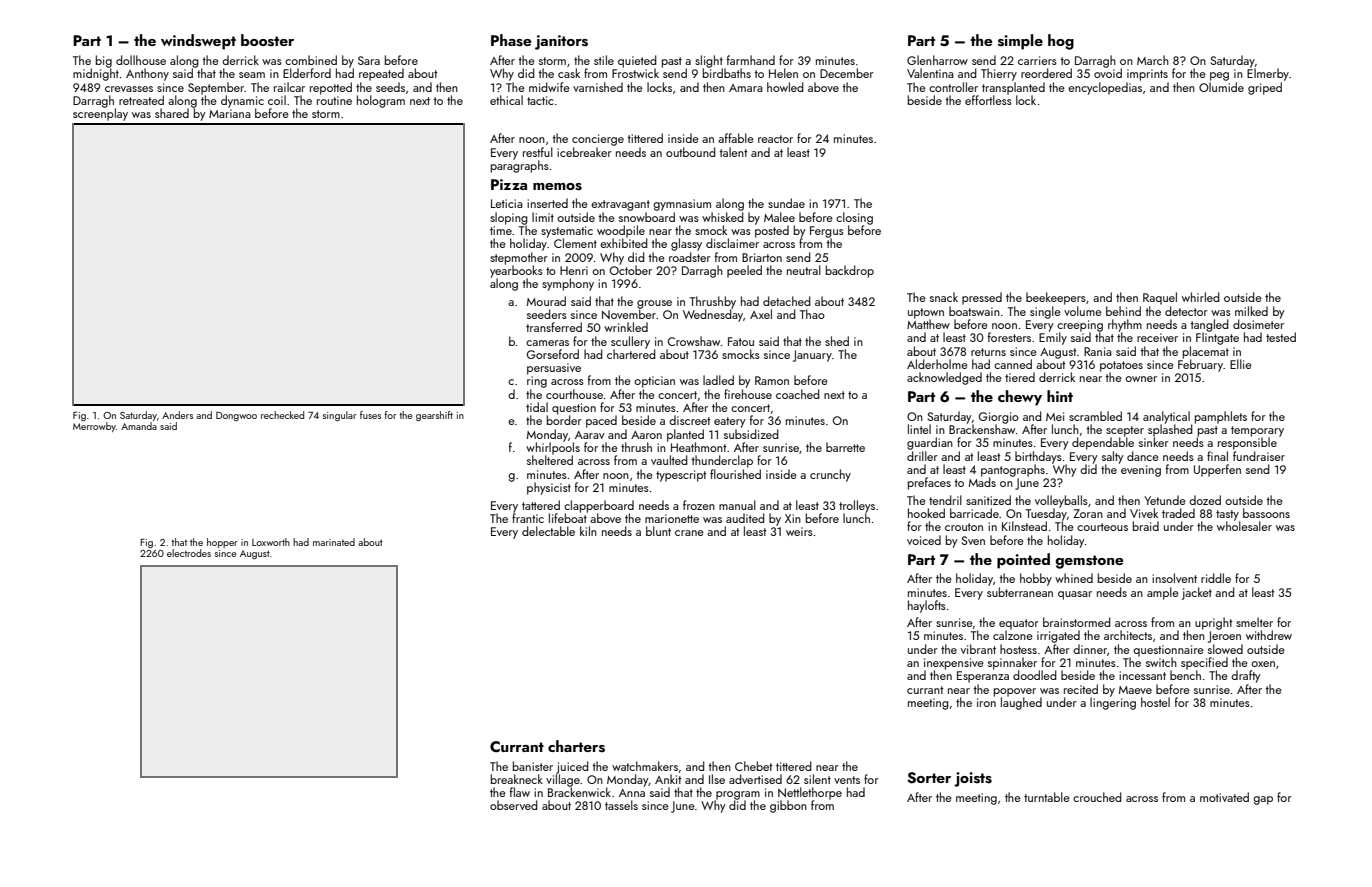 The width and height of the image is (1372, 887). Describe the element at coordinates (177, 415) in the image. I see `Anders` at that location.
